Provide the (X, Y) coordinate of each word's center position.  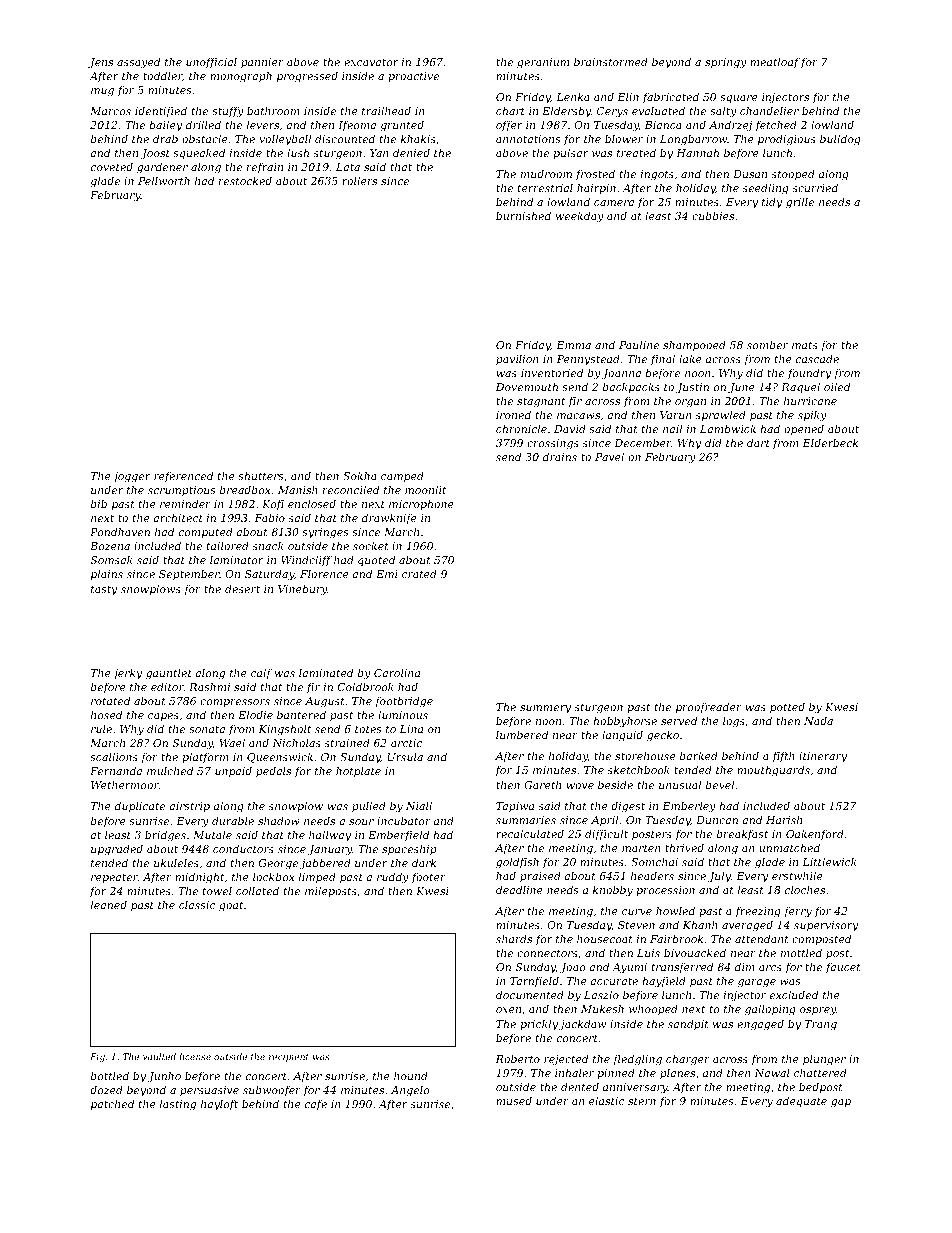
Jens (100, 63)
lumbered (522, 734)
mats (805, 345)
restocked (245, 180)
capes (163, 717)
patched (112, 1104)
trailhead (386, 110)
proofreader (709, 707)
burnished (523, 215)
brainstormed (611, 61)
